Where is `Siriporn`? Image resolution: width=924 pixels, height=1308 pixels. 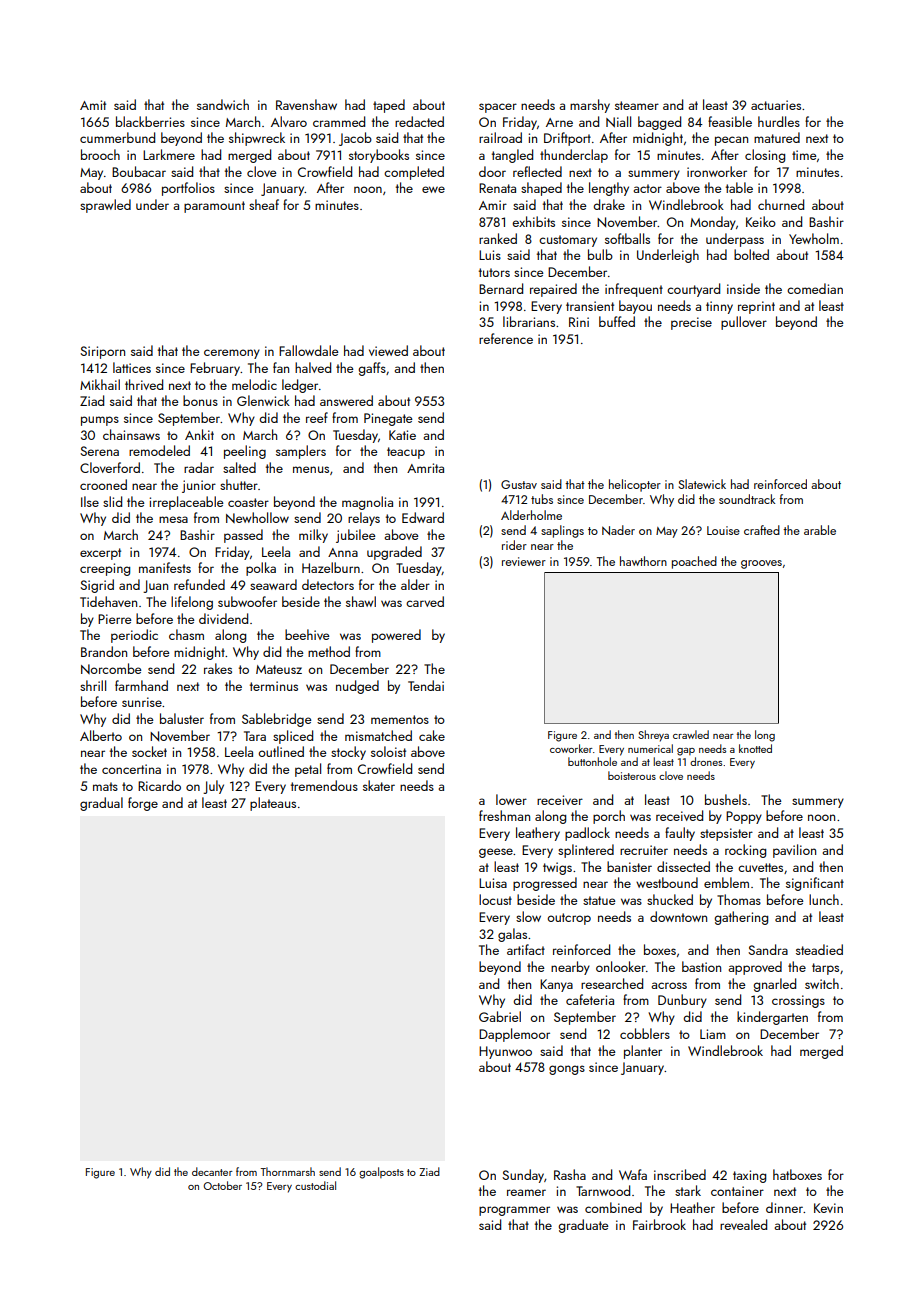
Siriporn is located at coordinates (102, 352).
